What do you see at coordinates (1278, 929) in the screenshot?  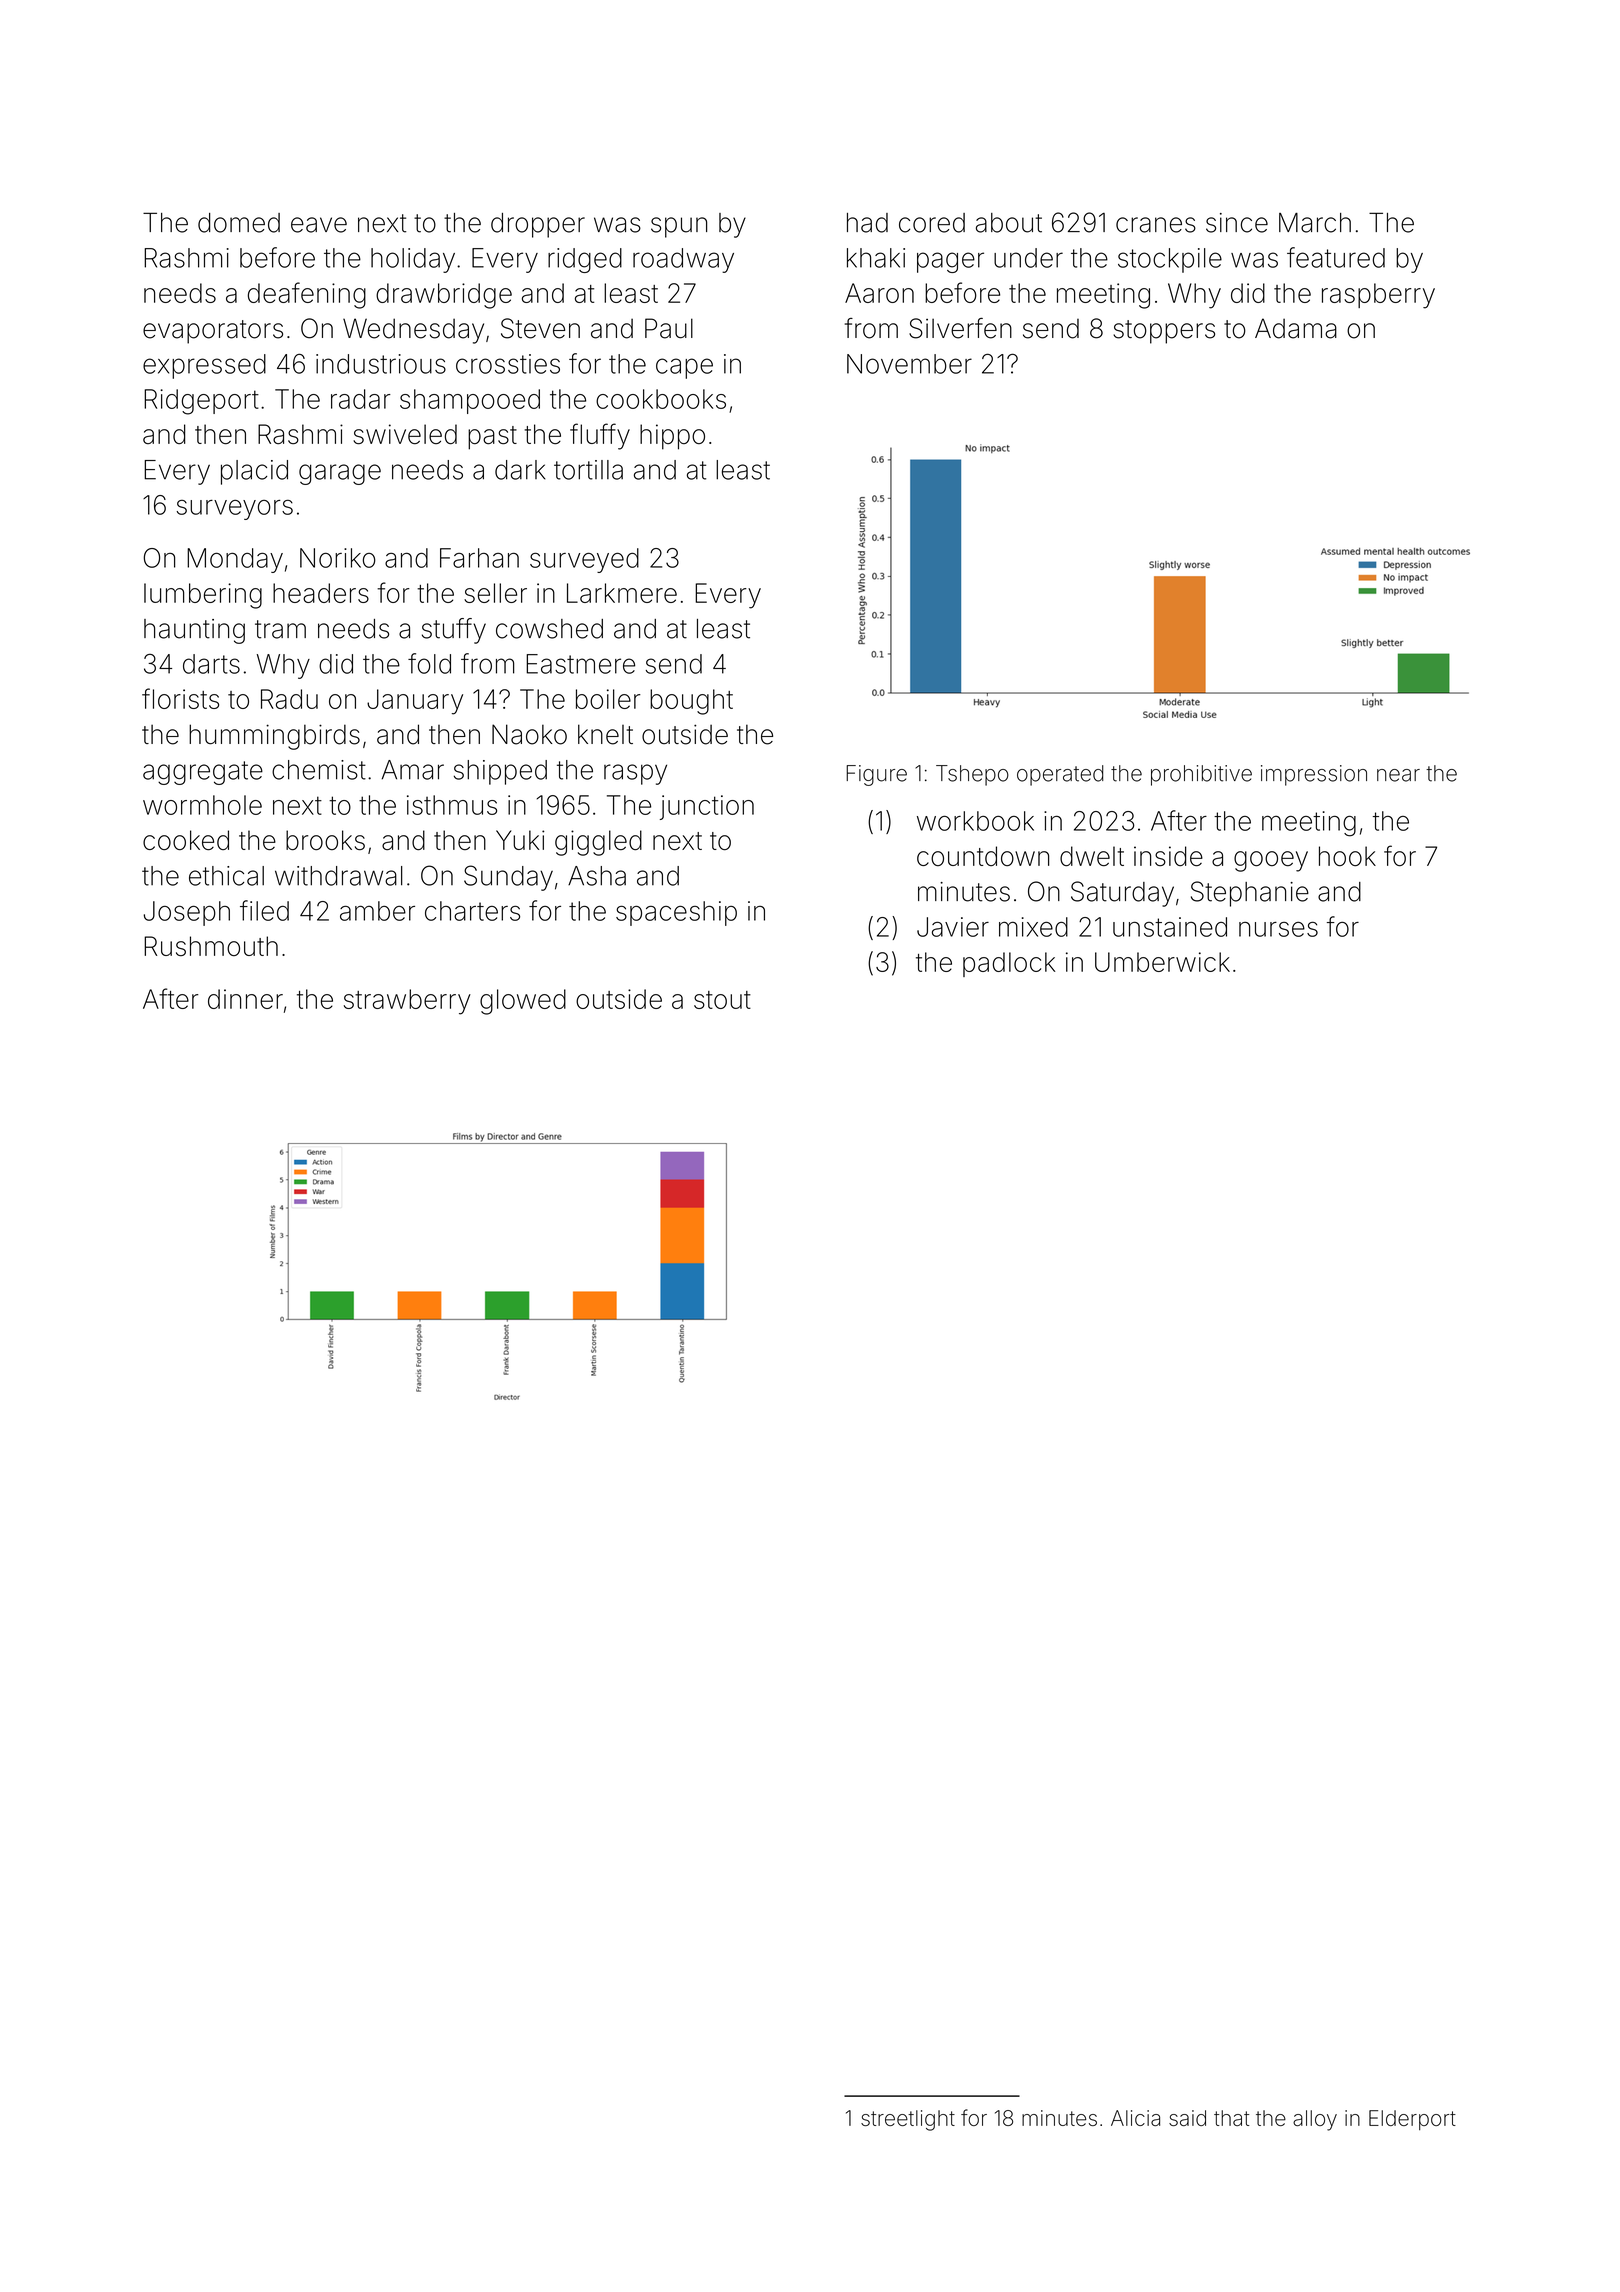 I see `nurses` at bounding box center [1278, 929].
